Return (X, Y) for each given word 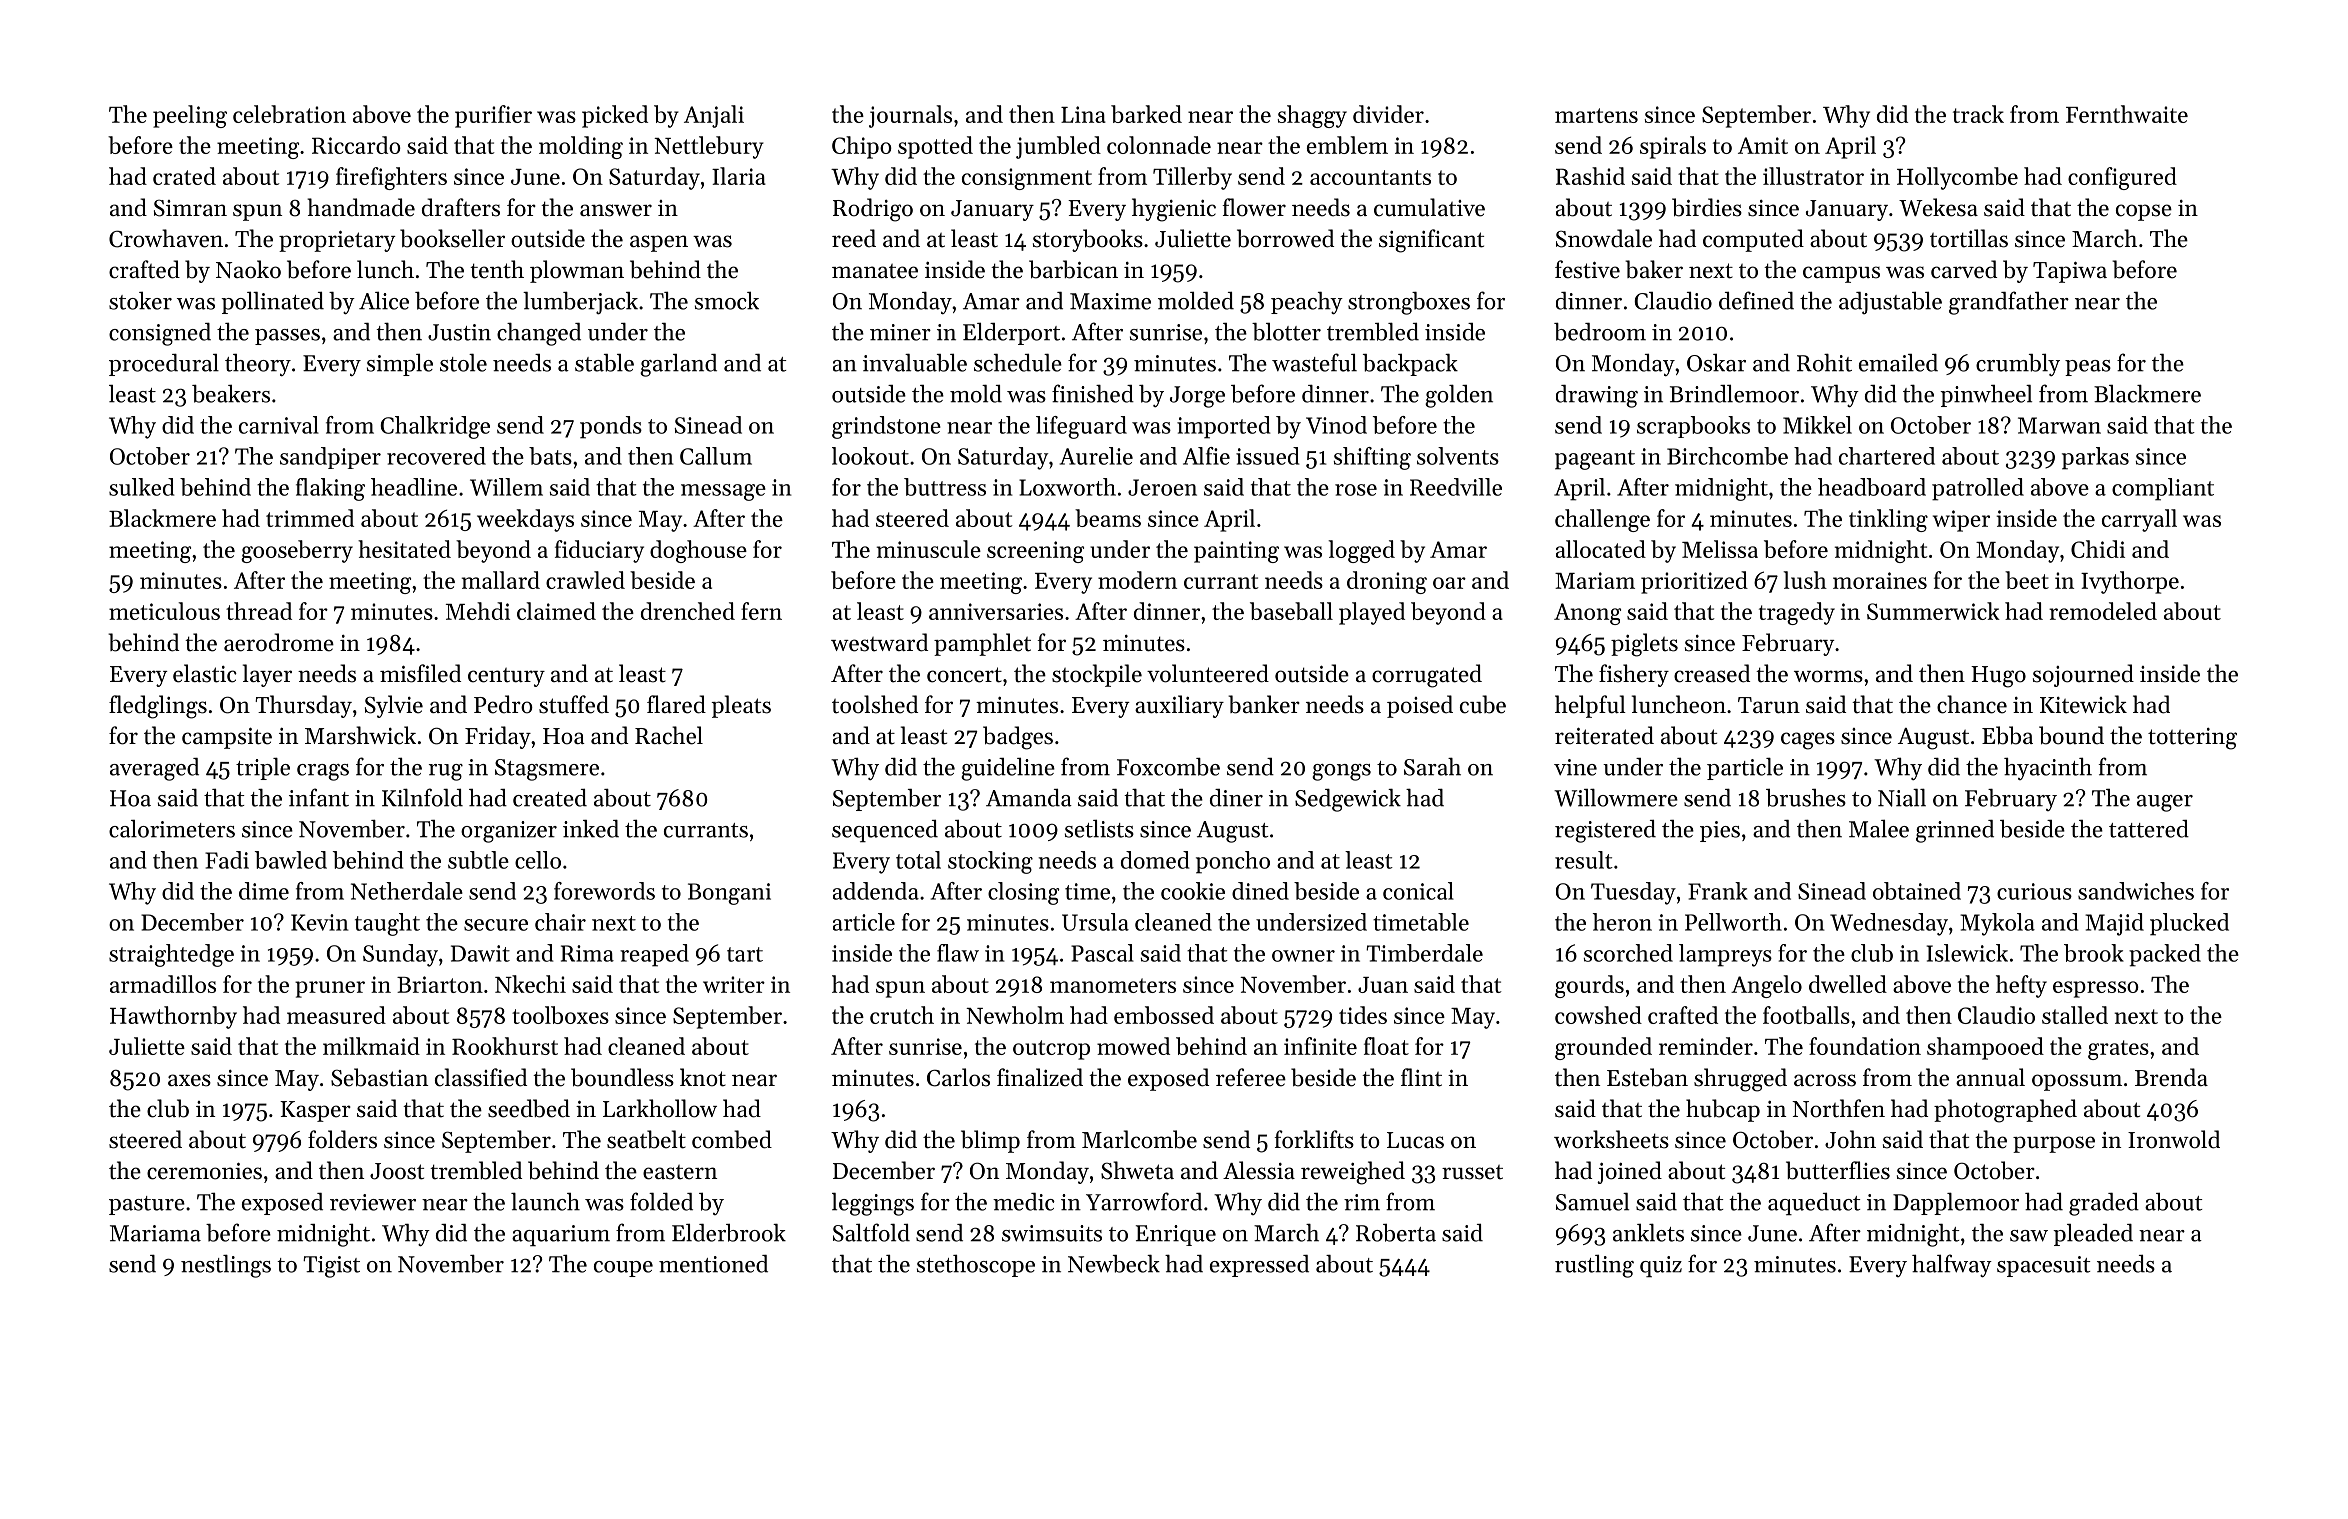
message (723, 492)
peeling (190, 116)
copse (2144, 212)
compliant (2163, 489)
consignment (1027, 179)
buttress (945, 487)
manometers (1113, 985)
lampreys (1725, 955)
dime (264, 891)
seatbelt (646, 1139)
